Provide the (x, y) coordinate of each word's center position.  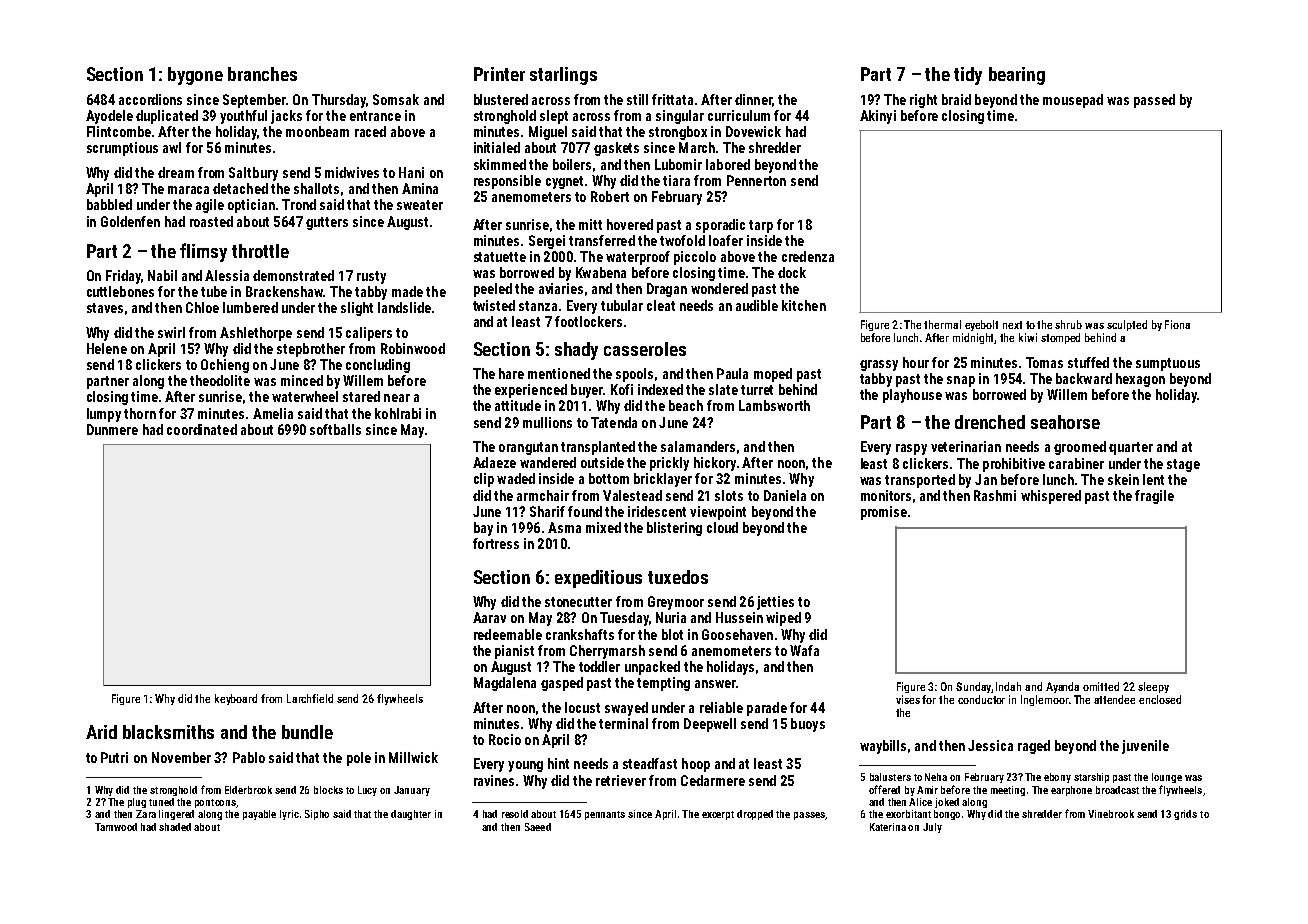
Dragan (667, 290)
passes (809, 816)
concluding (378, 366)
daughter (411, 815)
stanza (538, 306)
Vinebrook (1111, 814)
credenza (808, 256)
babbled (109, 204)
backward (1084, 378)
